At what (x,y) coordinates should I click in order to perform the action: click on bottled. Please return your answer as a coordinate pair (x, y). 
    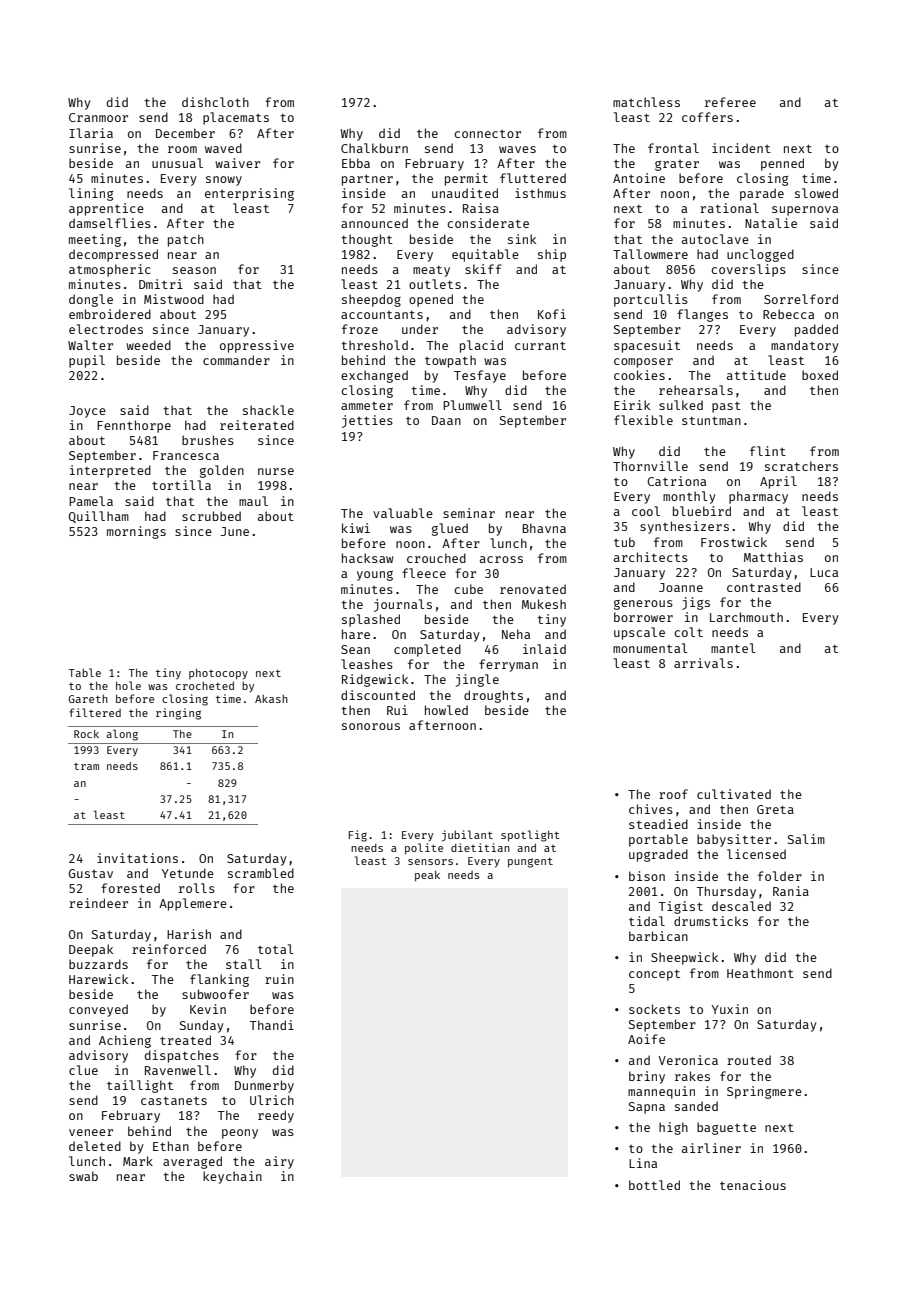
    Looking at the image, I should click on (654, 1185).
